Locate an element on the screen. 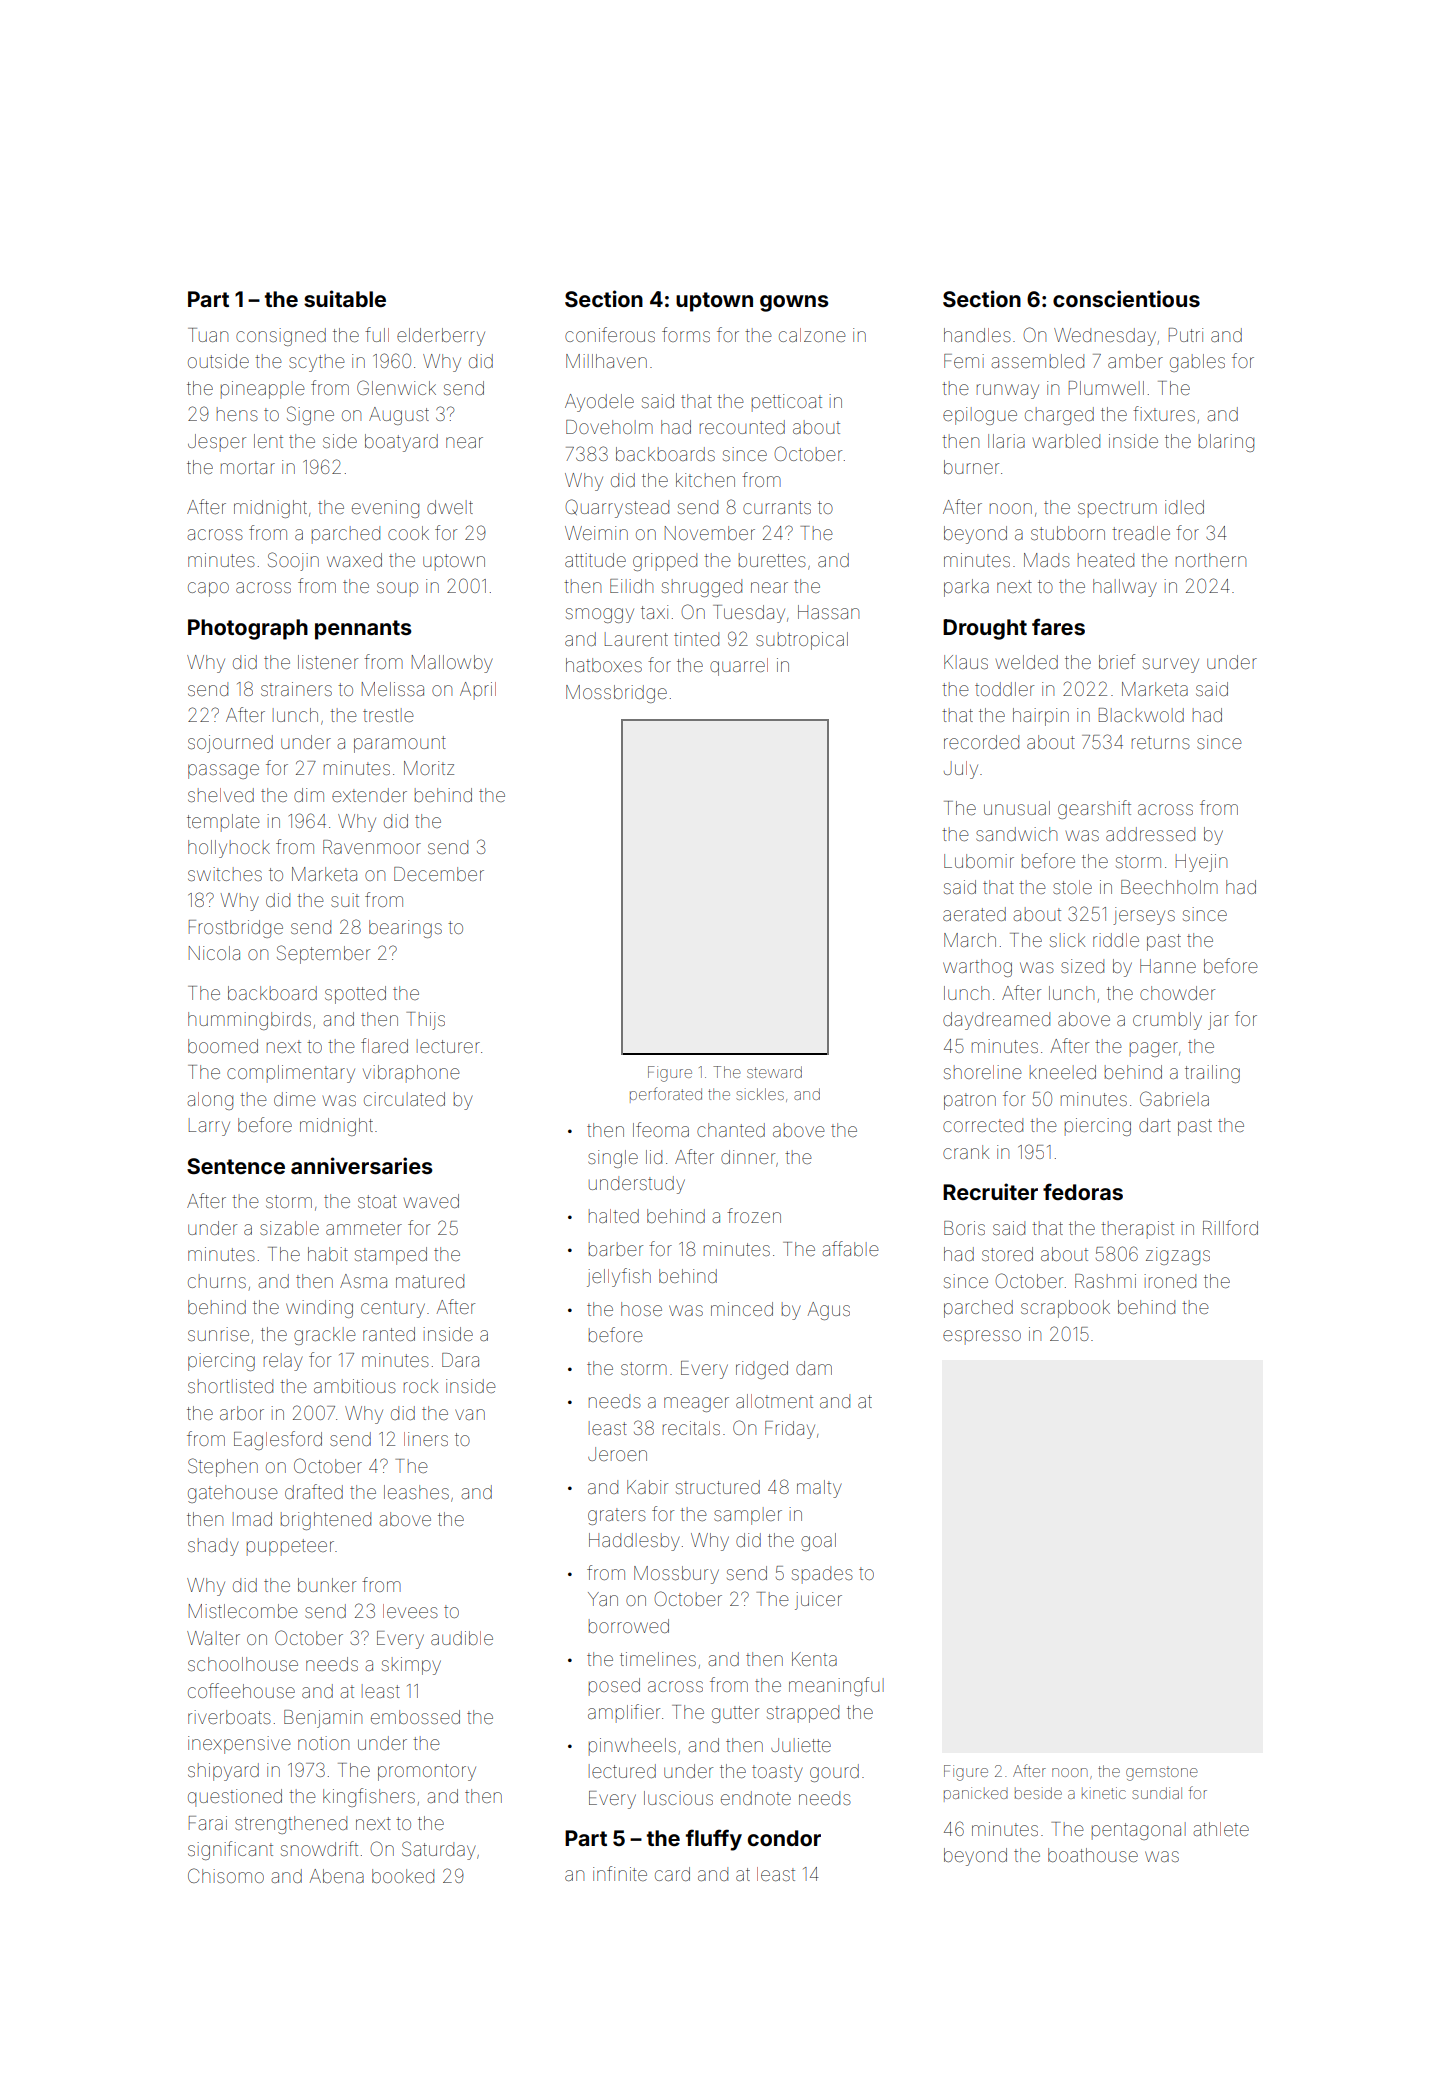 The width and height of the screenshot is (1450, 2100). corrected is located at coordinates (983, 1125).
